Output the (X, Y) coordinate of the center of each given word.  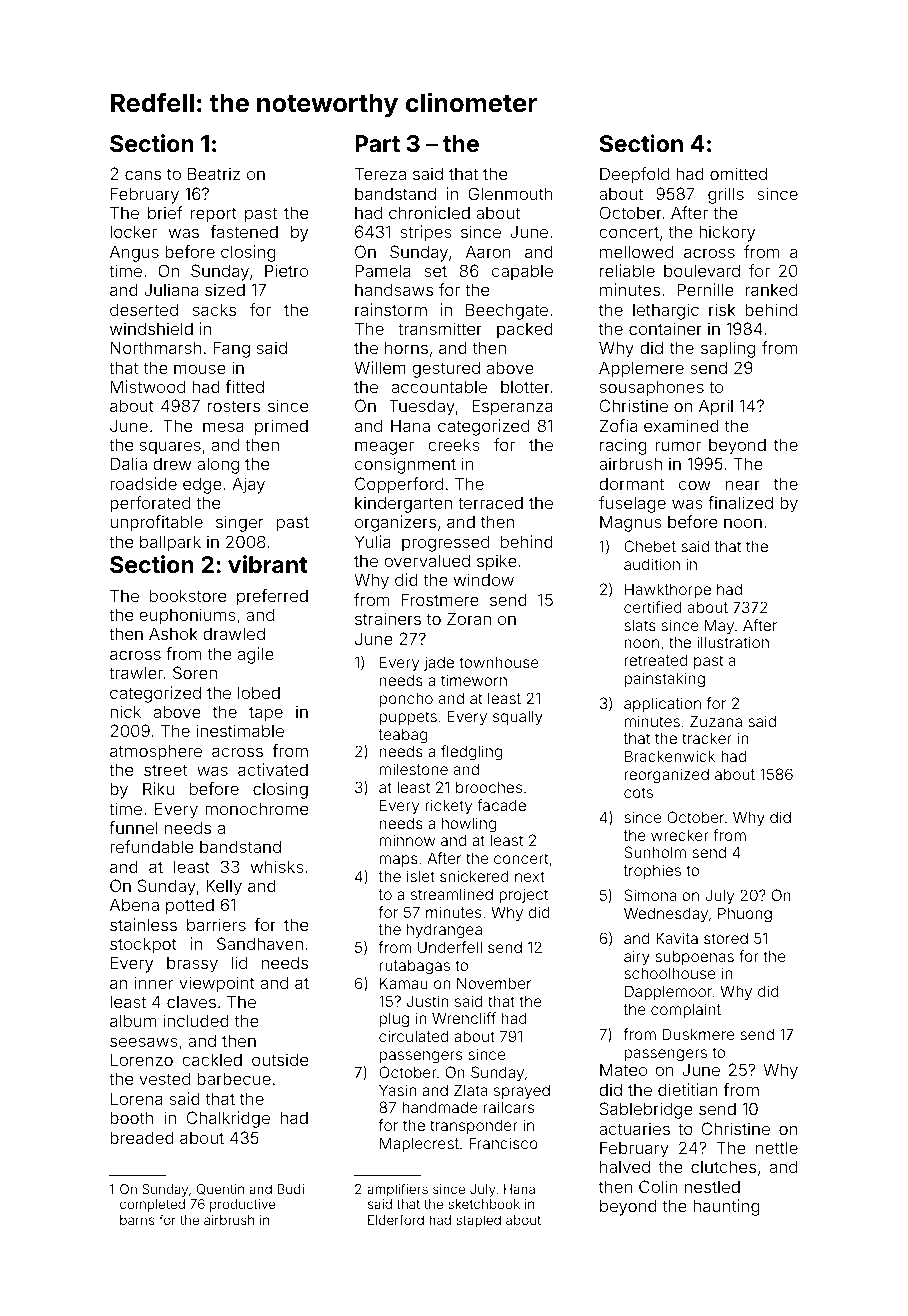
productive (243, 1205)
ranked (771, 289)
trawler (136, 672)
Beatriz (214, 173)
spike (497, 562)
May (719, 626)
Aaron (488, 251)
